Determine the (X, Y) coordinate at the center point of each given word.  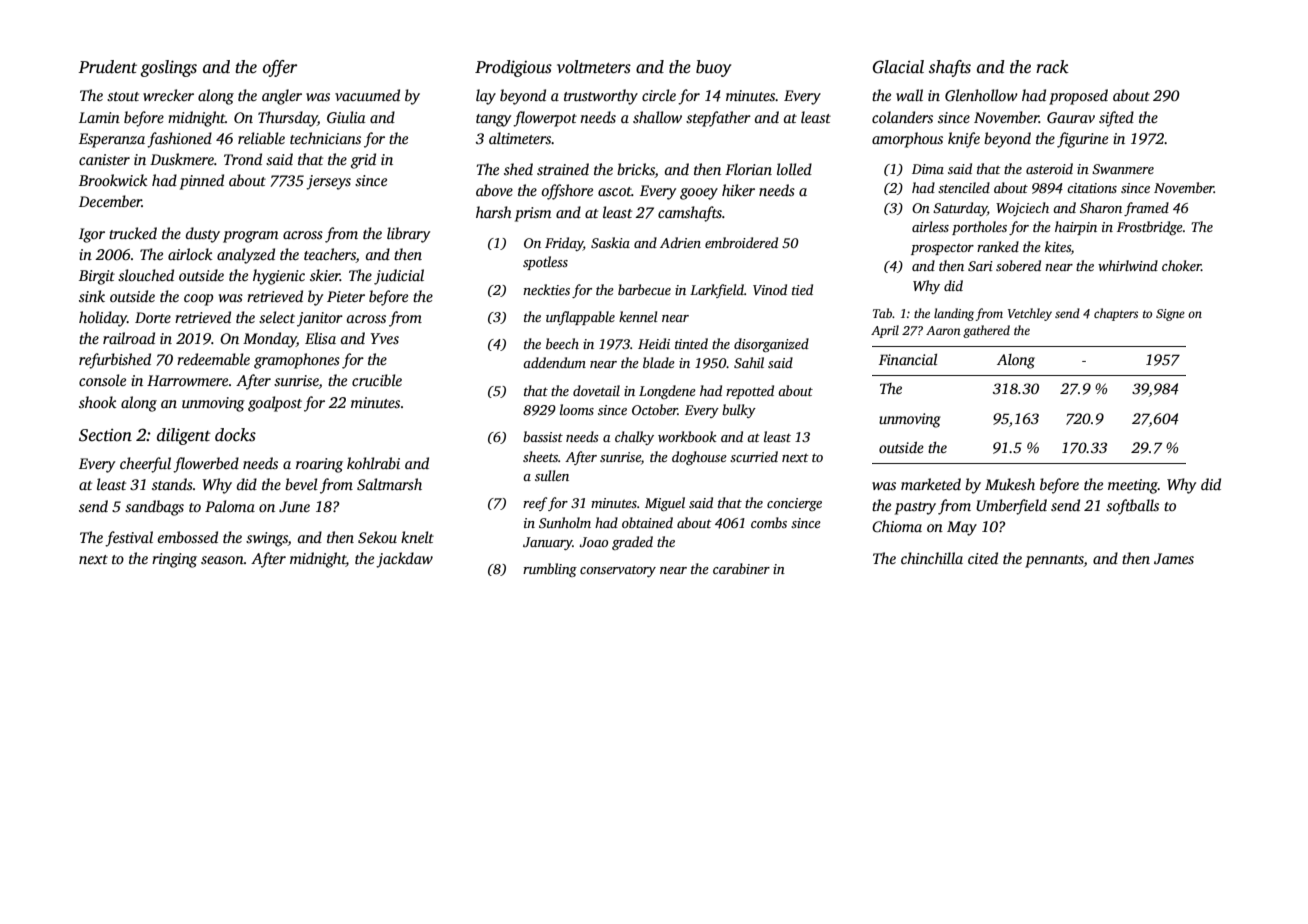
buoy (713, 68)
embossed (188, 537)
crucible (377, 380)
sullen (552, 475)
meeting (1133, 486)
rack (1052, 67)
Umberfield (1011, 507)
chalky (634, 438)
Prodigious (513, 68)
